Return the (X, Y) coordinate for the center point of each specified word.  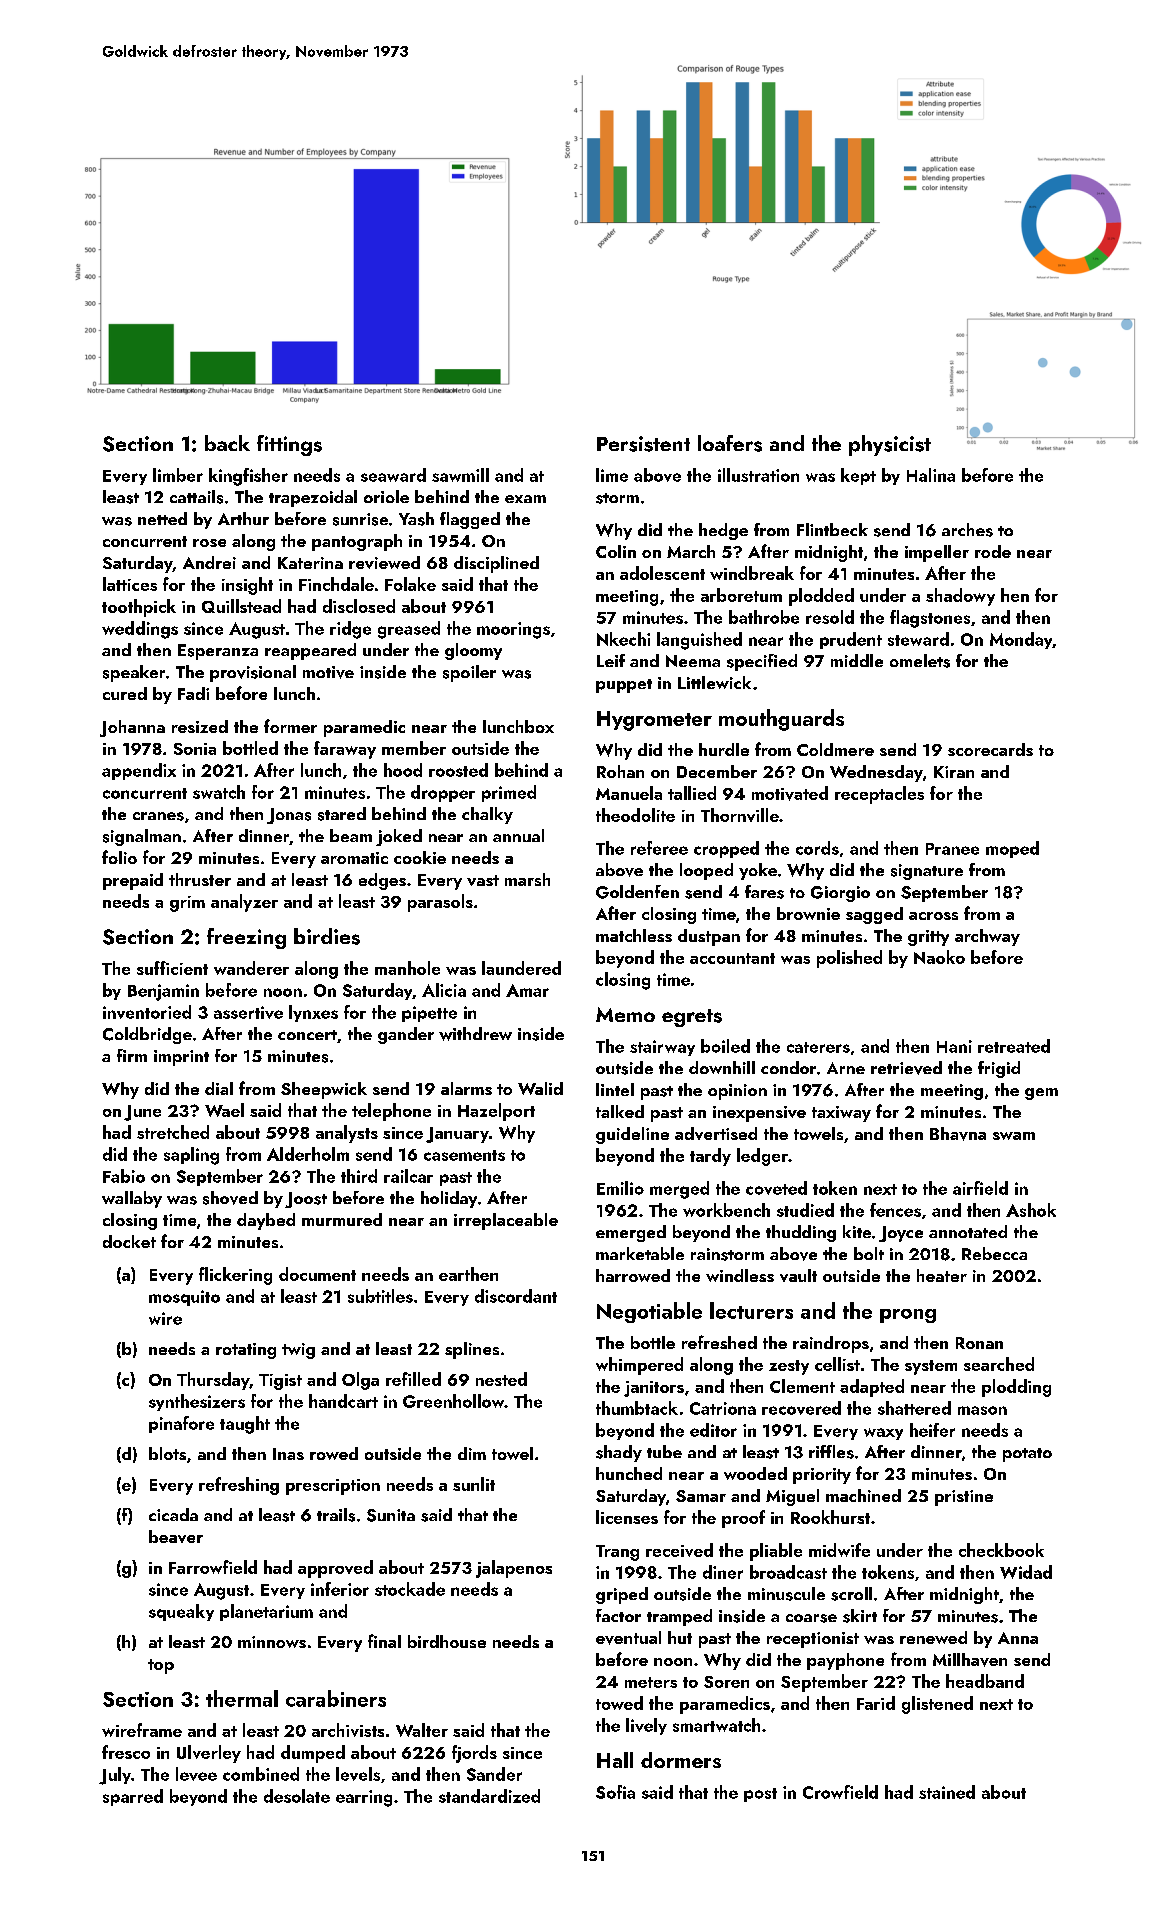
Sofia (615, 1792)
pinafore (181, 1424)
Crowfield (840, 1792)
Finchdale (336, 584)
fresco (126, 1752)
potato (1027, 1455)
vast (483, 880)
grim (187, 904)
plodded (821, 597)
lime (612, 475)
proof (743, 1519)
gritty (928, 938)
